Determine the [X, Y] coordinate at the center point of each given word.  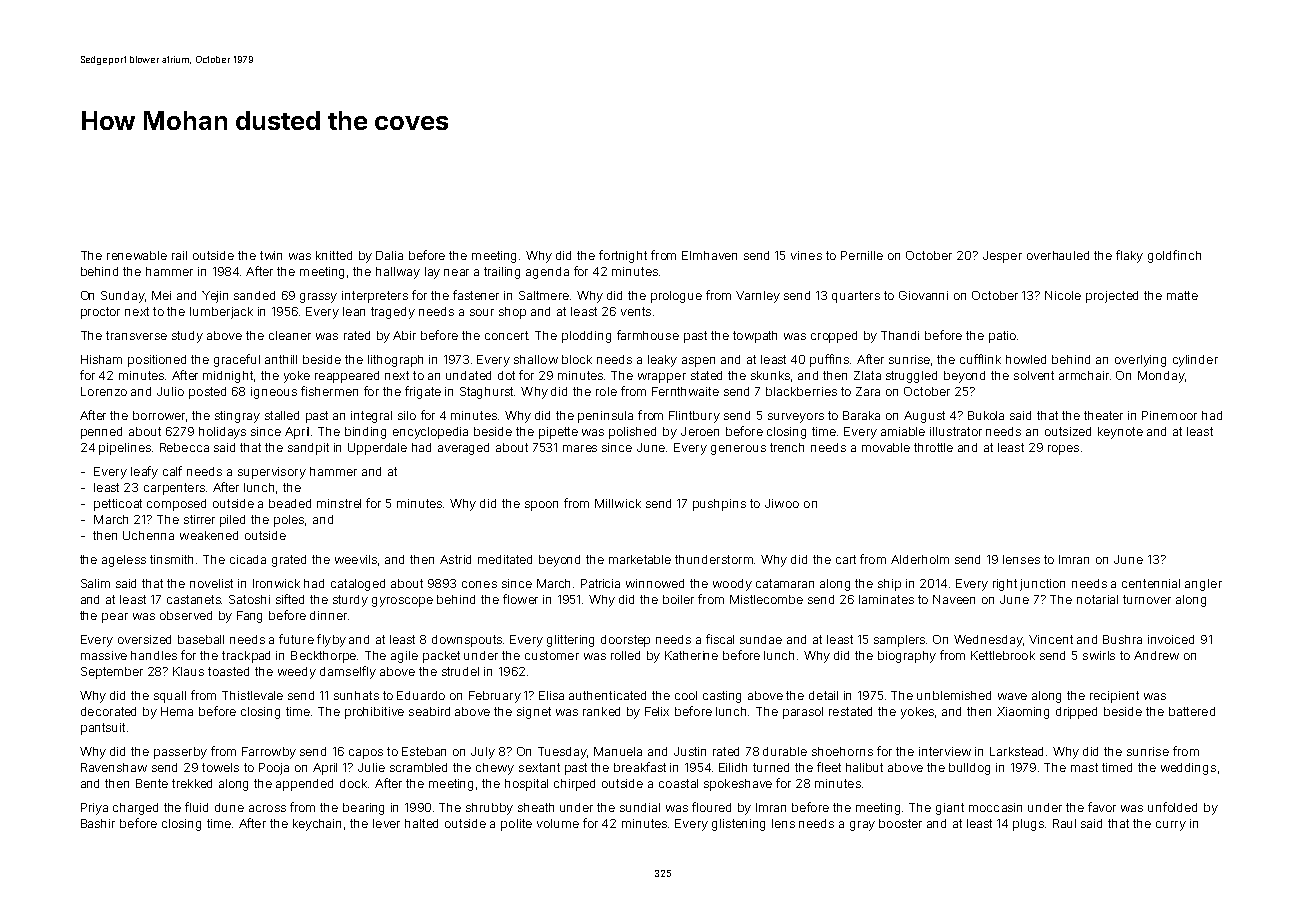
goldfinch [1174, 256]
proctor [100, 313]
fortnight [623, 256]
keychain [317, 825]
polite [516, 825]
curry [1171, 826]
